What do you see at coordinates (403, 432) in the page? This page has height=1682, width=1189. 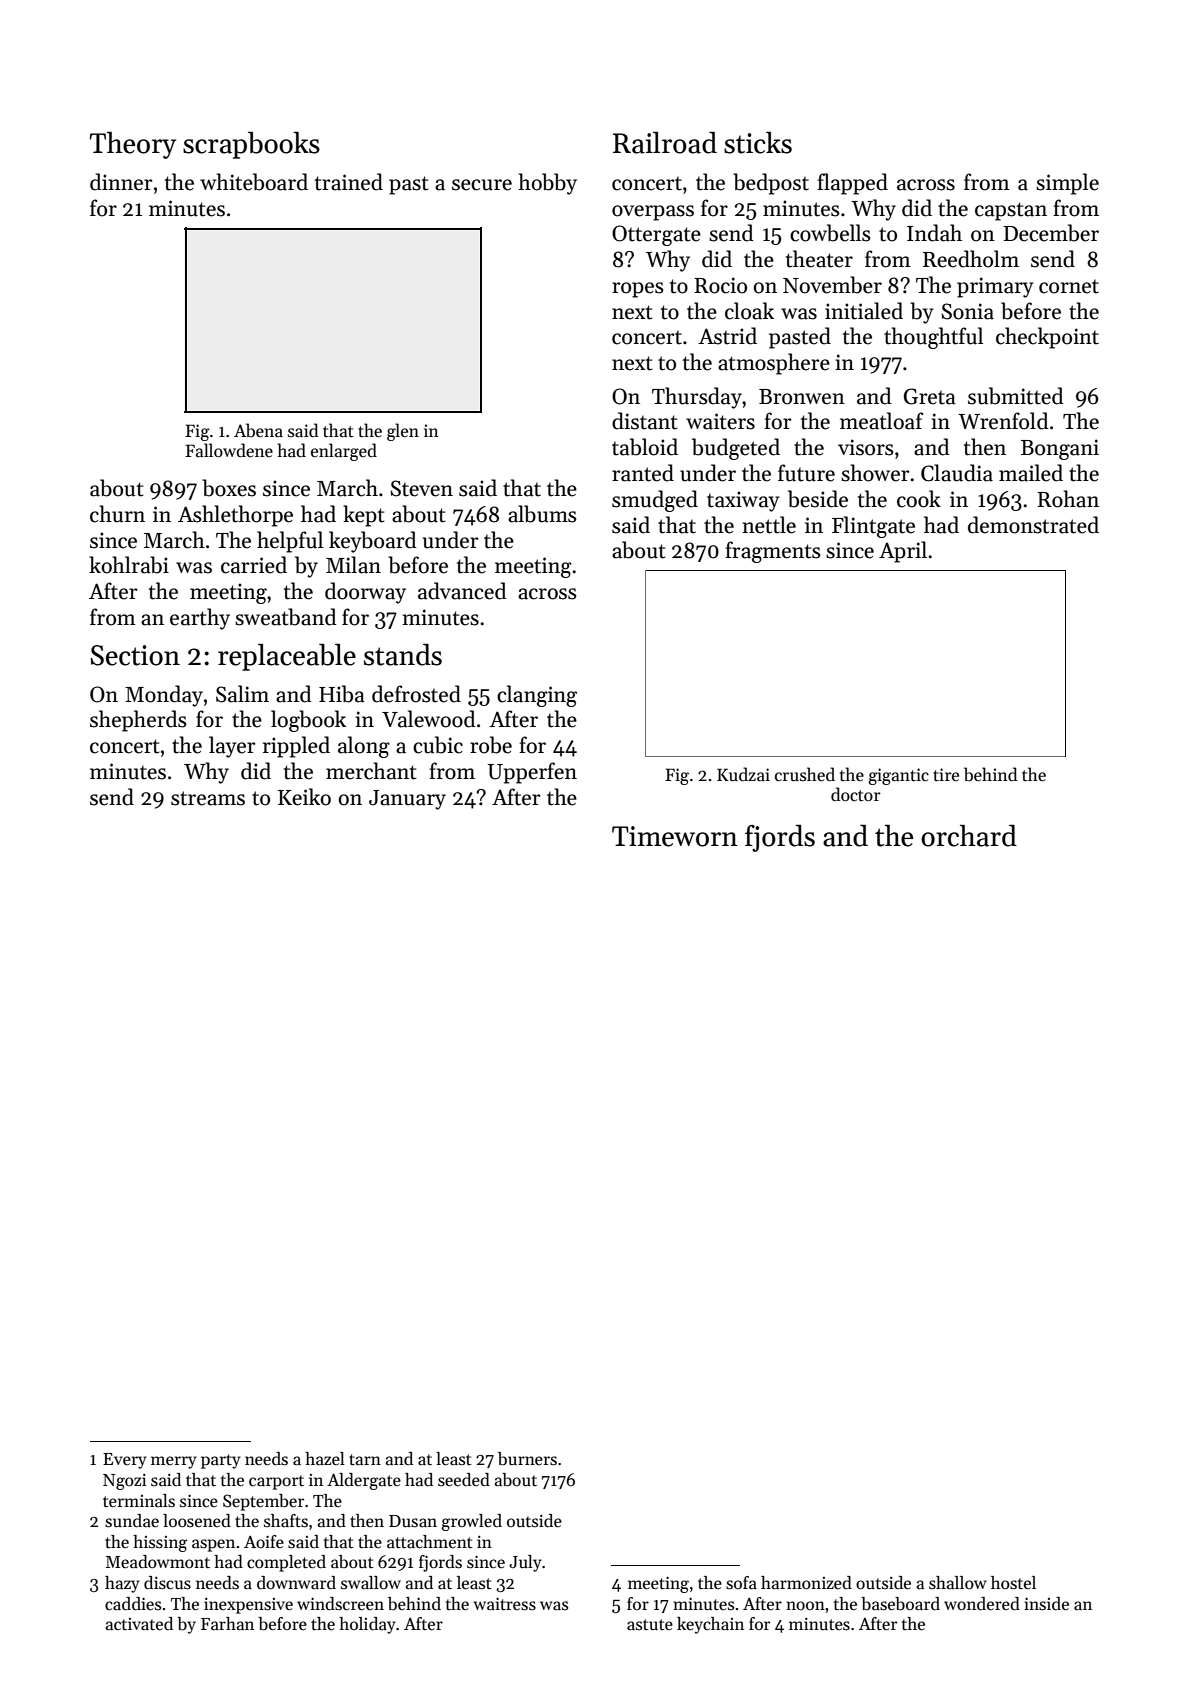 I see `glen` at bounding box center [403, 432].
